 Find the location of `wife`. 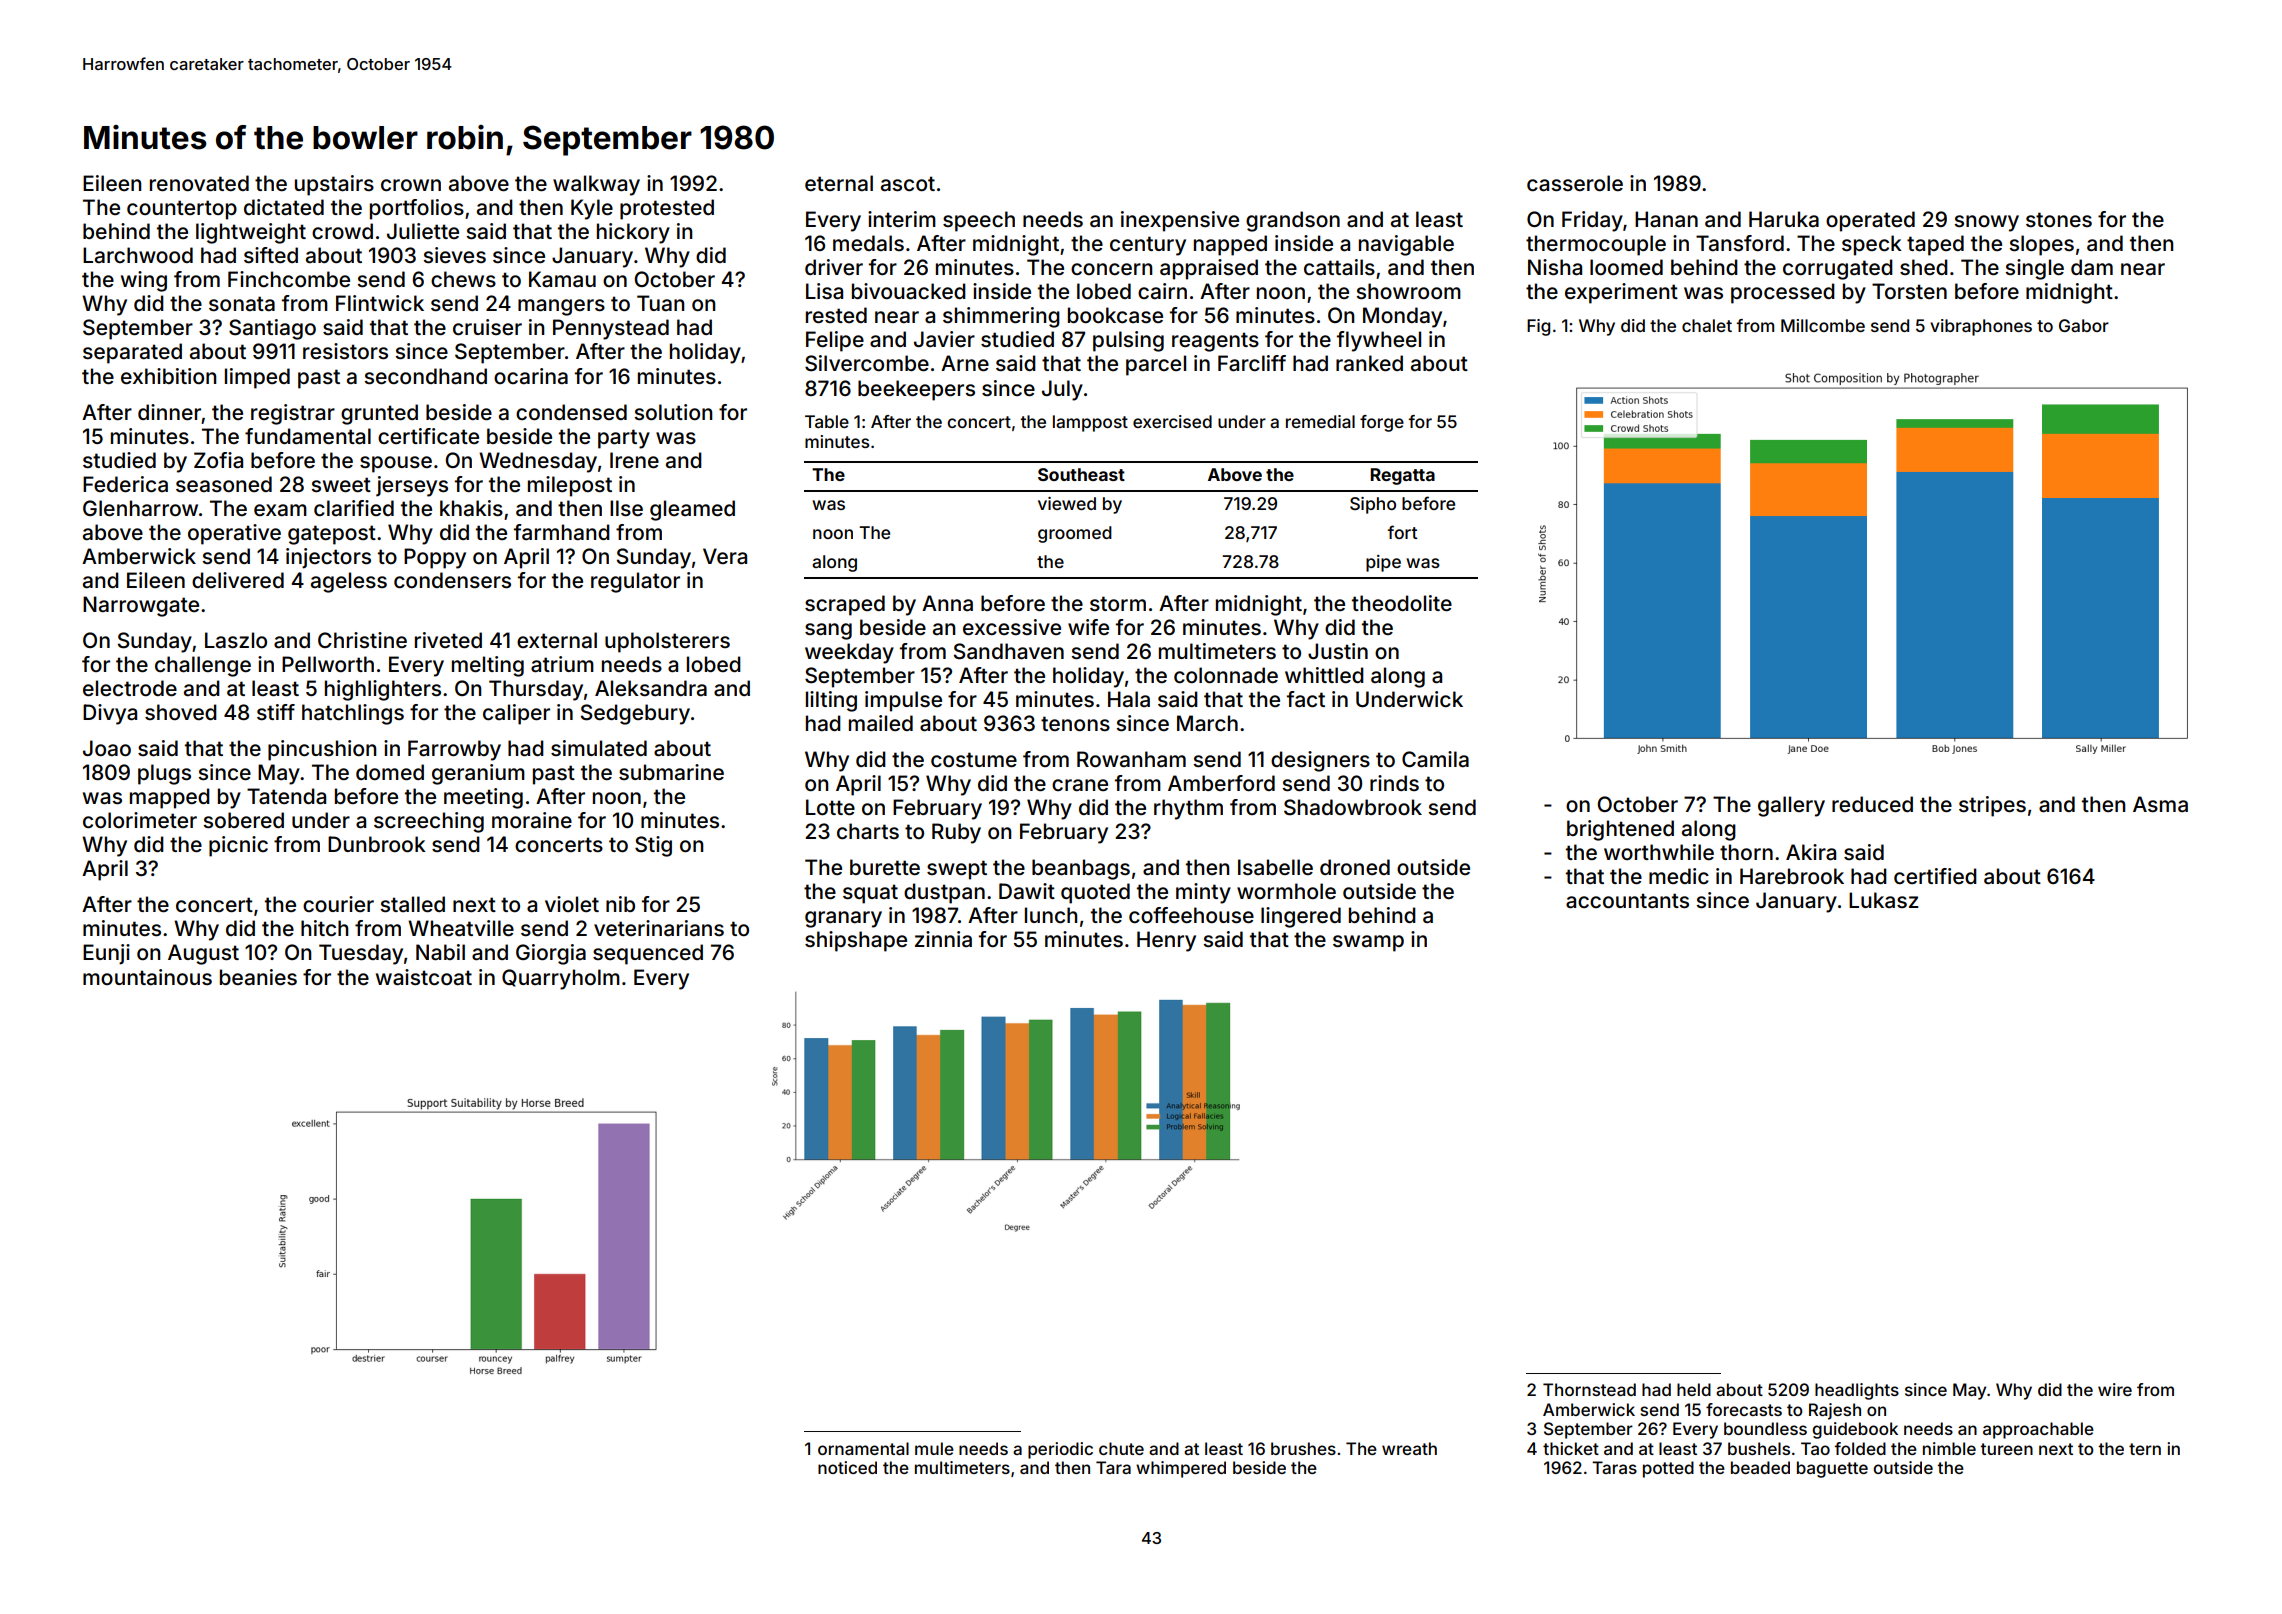

wife is located at coordinates (1088, 627).
